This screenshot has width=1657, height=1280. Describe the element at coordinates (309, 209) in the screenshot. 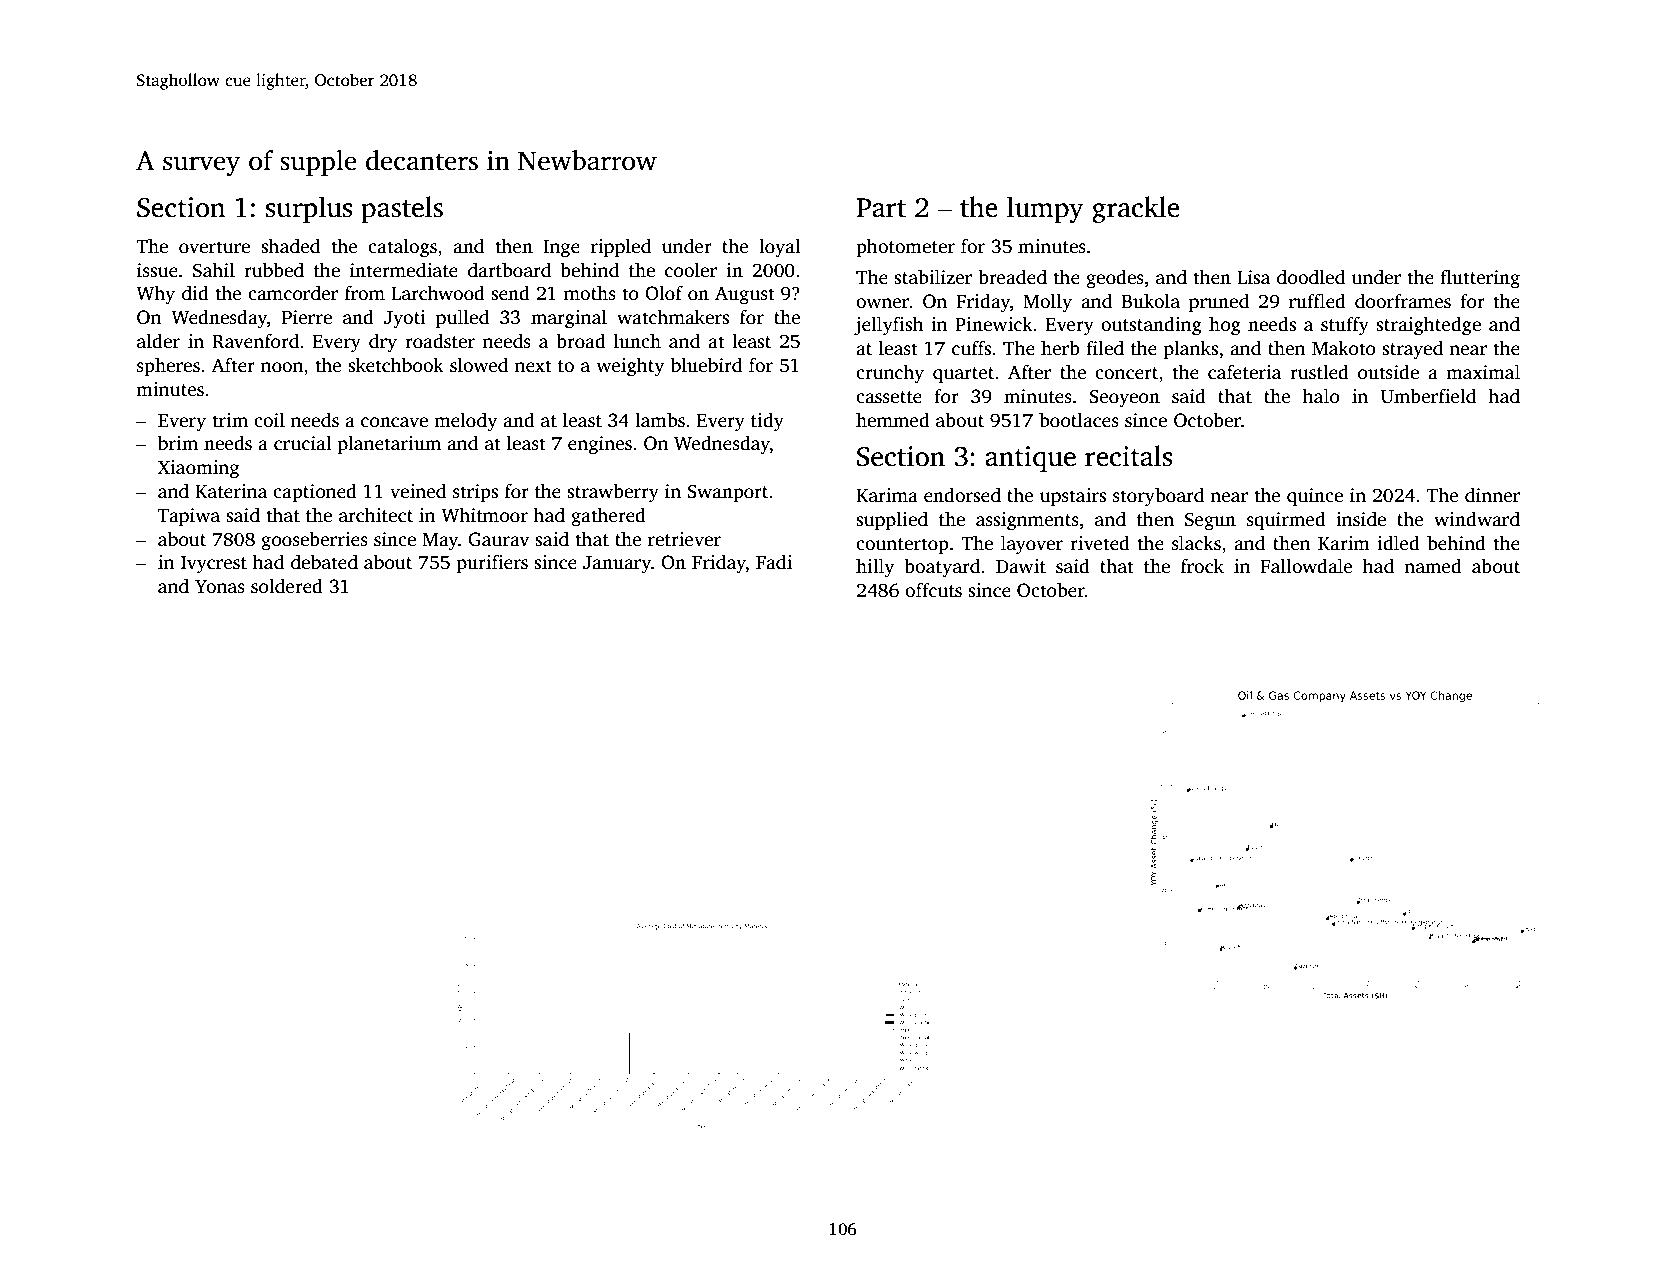

I see `surplus` at that location.
